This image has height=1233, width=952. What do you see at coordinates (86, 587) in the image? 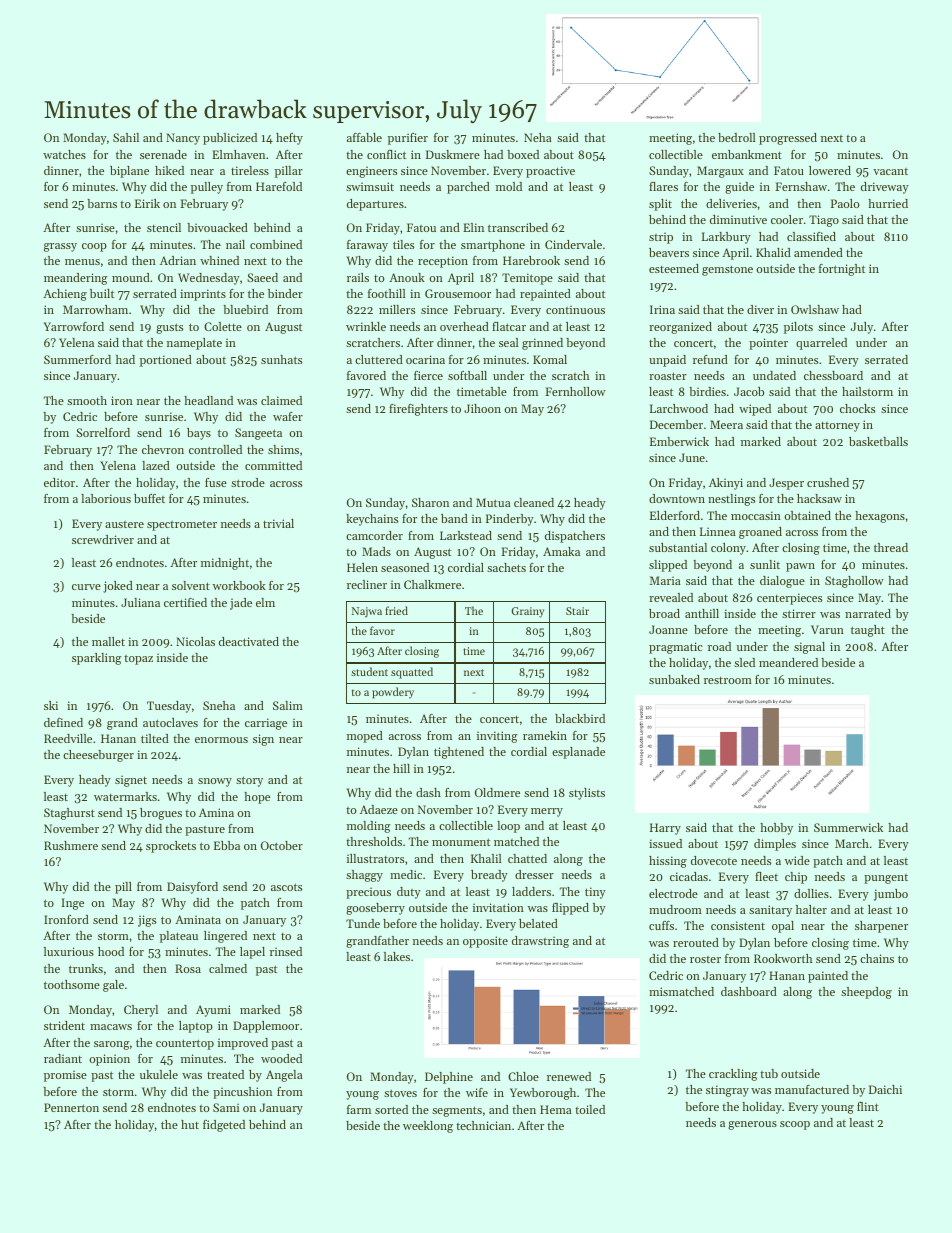
I see `curve` at bounding box center [86, 587].
